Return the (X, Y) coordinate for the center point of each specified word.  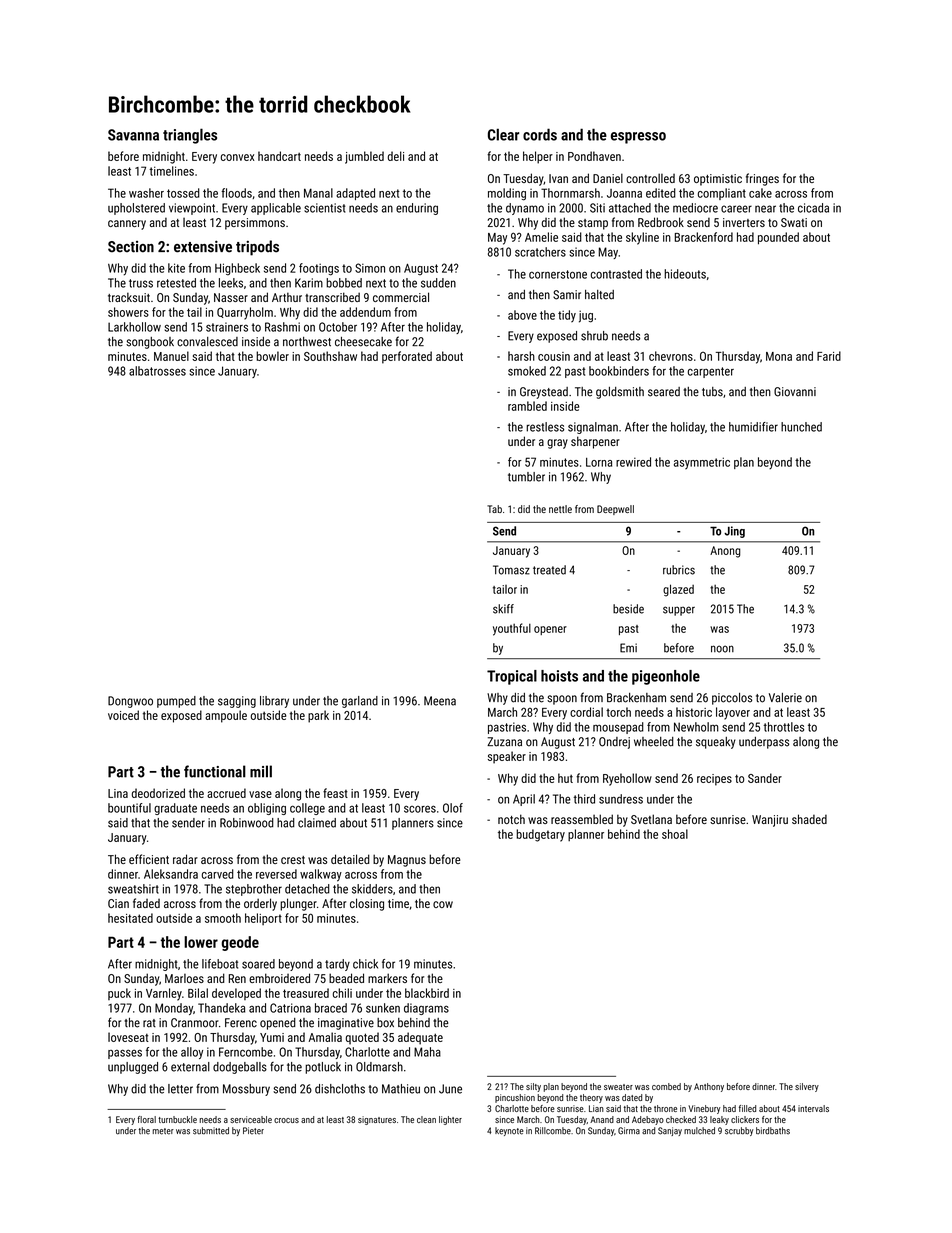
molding (507, 194)
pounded (778, 238)
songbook (150, 343)
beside (628, 609)
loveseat (128, 1037)
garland (360, 702)
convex (237, 157)
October (338, 327)
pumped (176, 702)
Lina (118, 793)
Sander (765, 778)
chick (365, 964)
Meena (440, 701)
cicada (813, 208)
